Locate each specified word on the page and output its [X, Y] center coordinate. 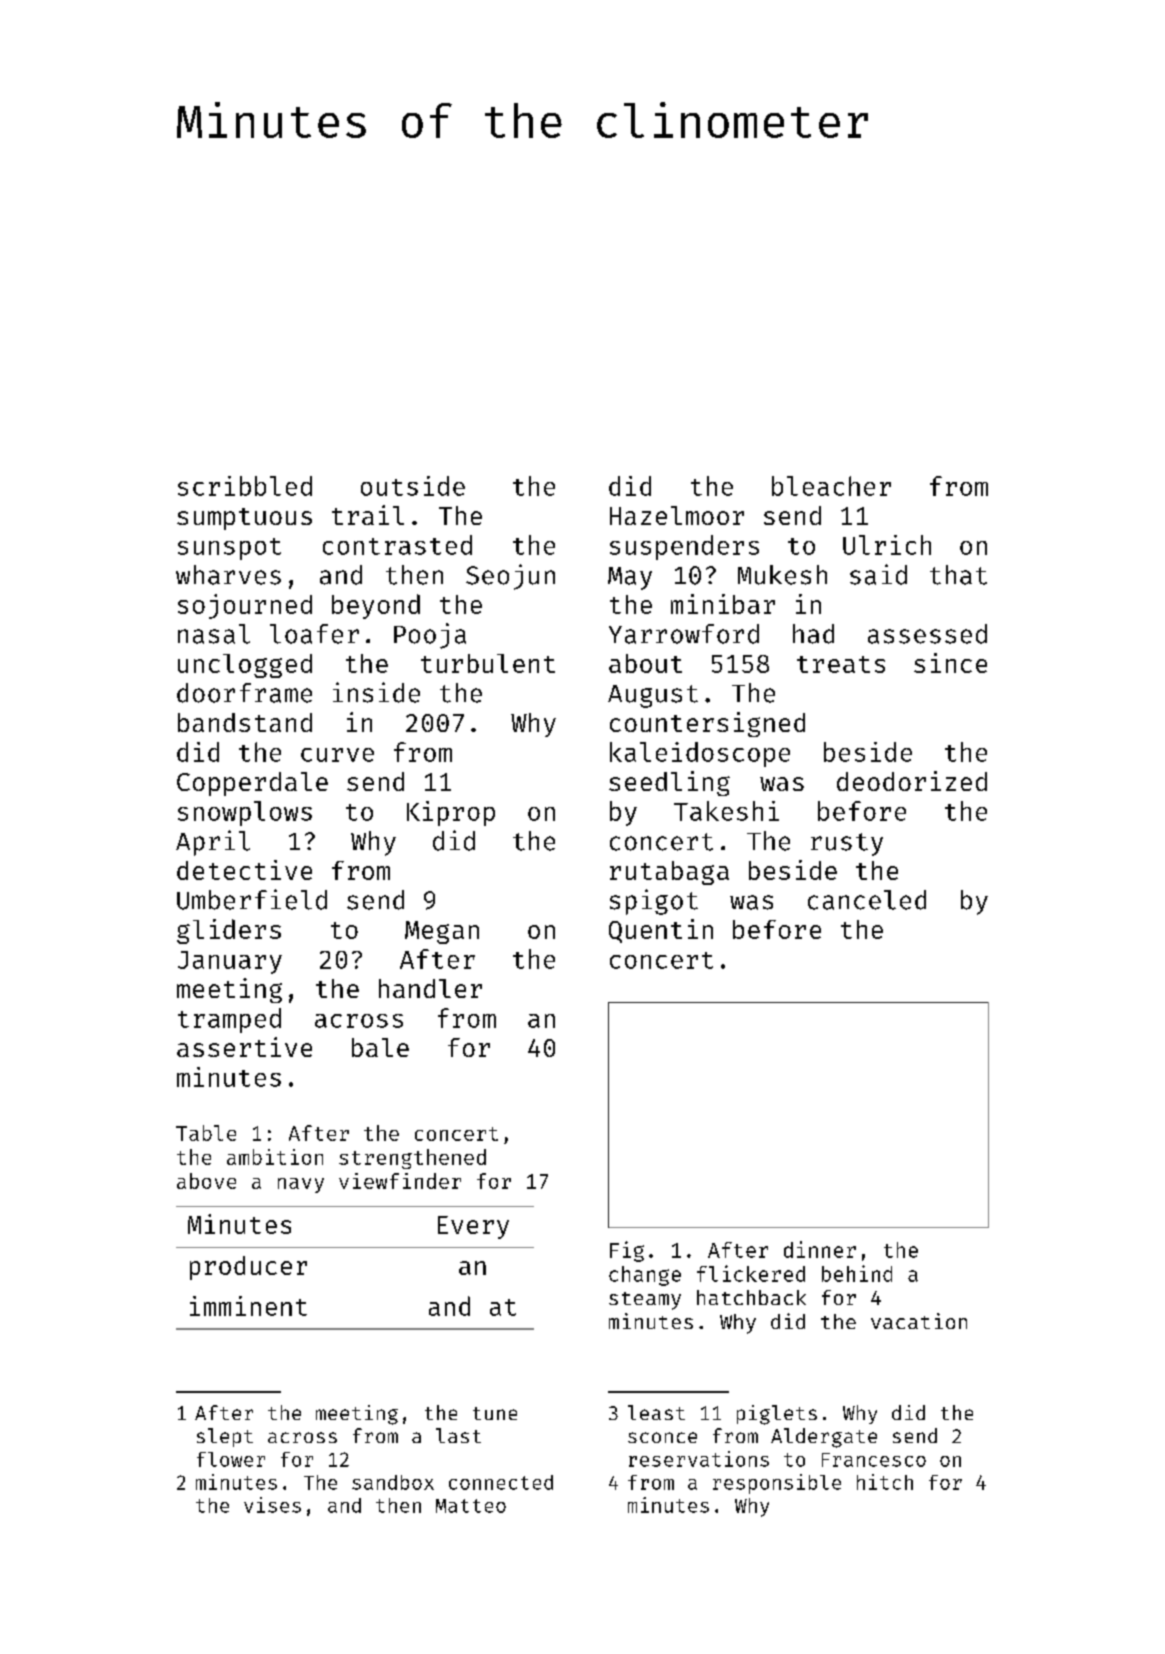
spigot [654, 902]
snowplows [245, 813]
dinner [820, 1249]
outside [413, 486]
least [656, 1412]
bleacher [831, 486]
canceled [867, 900]
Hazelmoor [677, 515]
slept [225, 1437]
